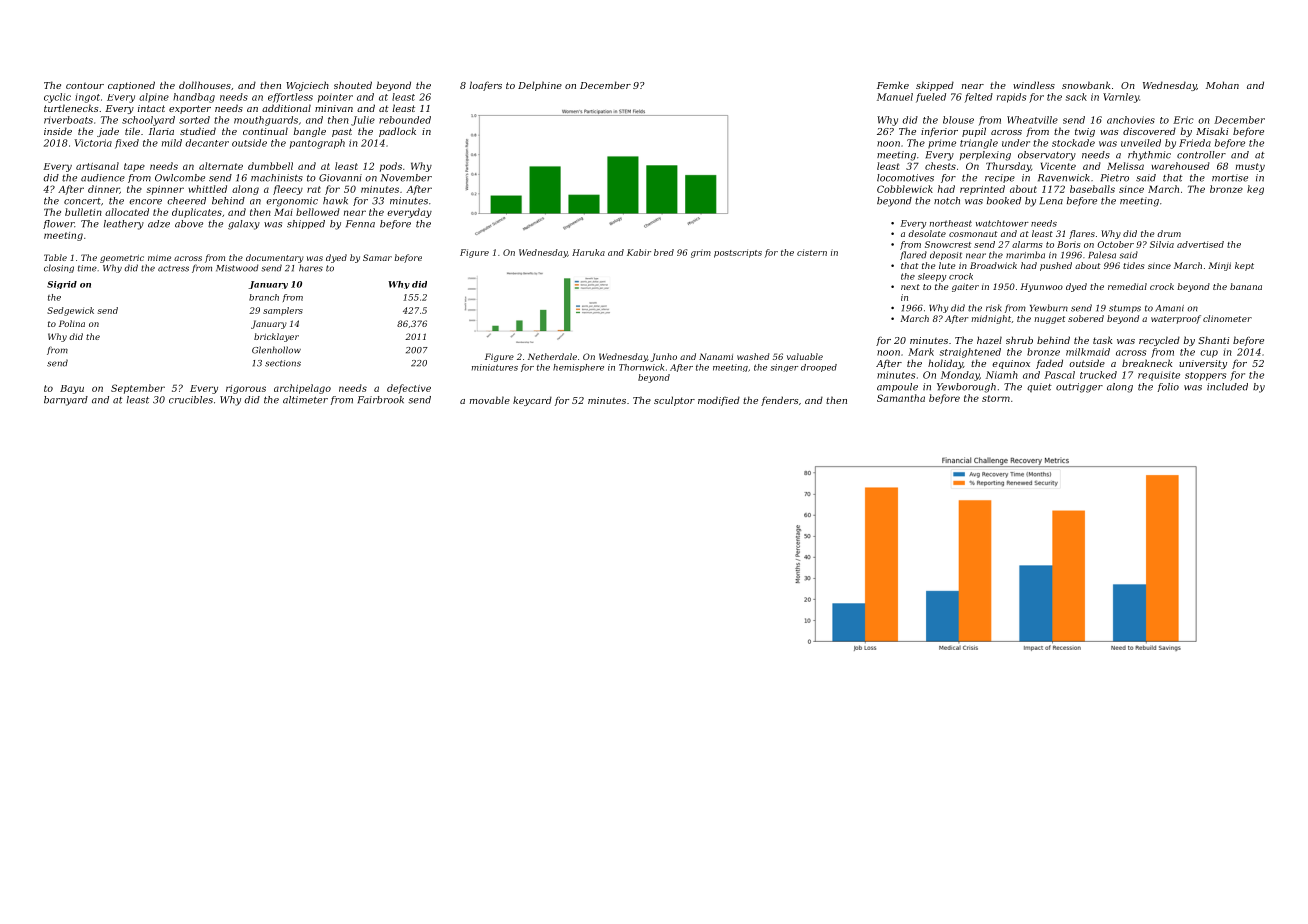  What do you see at coordinates (1049, 308) in the screenshot?
I see `Yewburn` at bounding box center [1049, 308].
